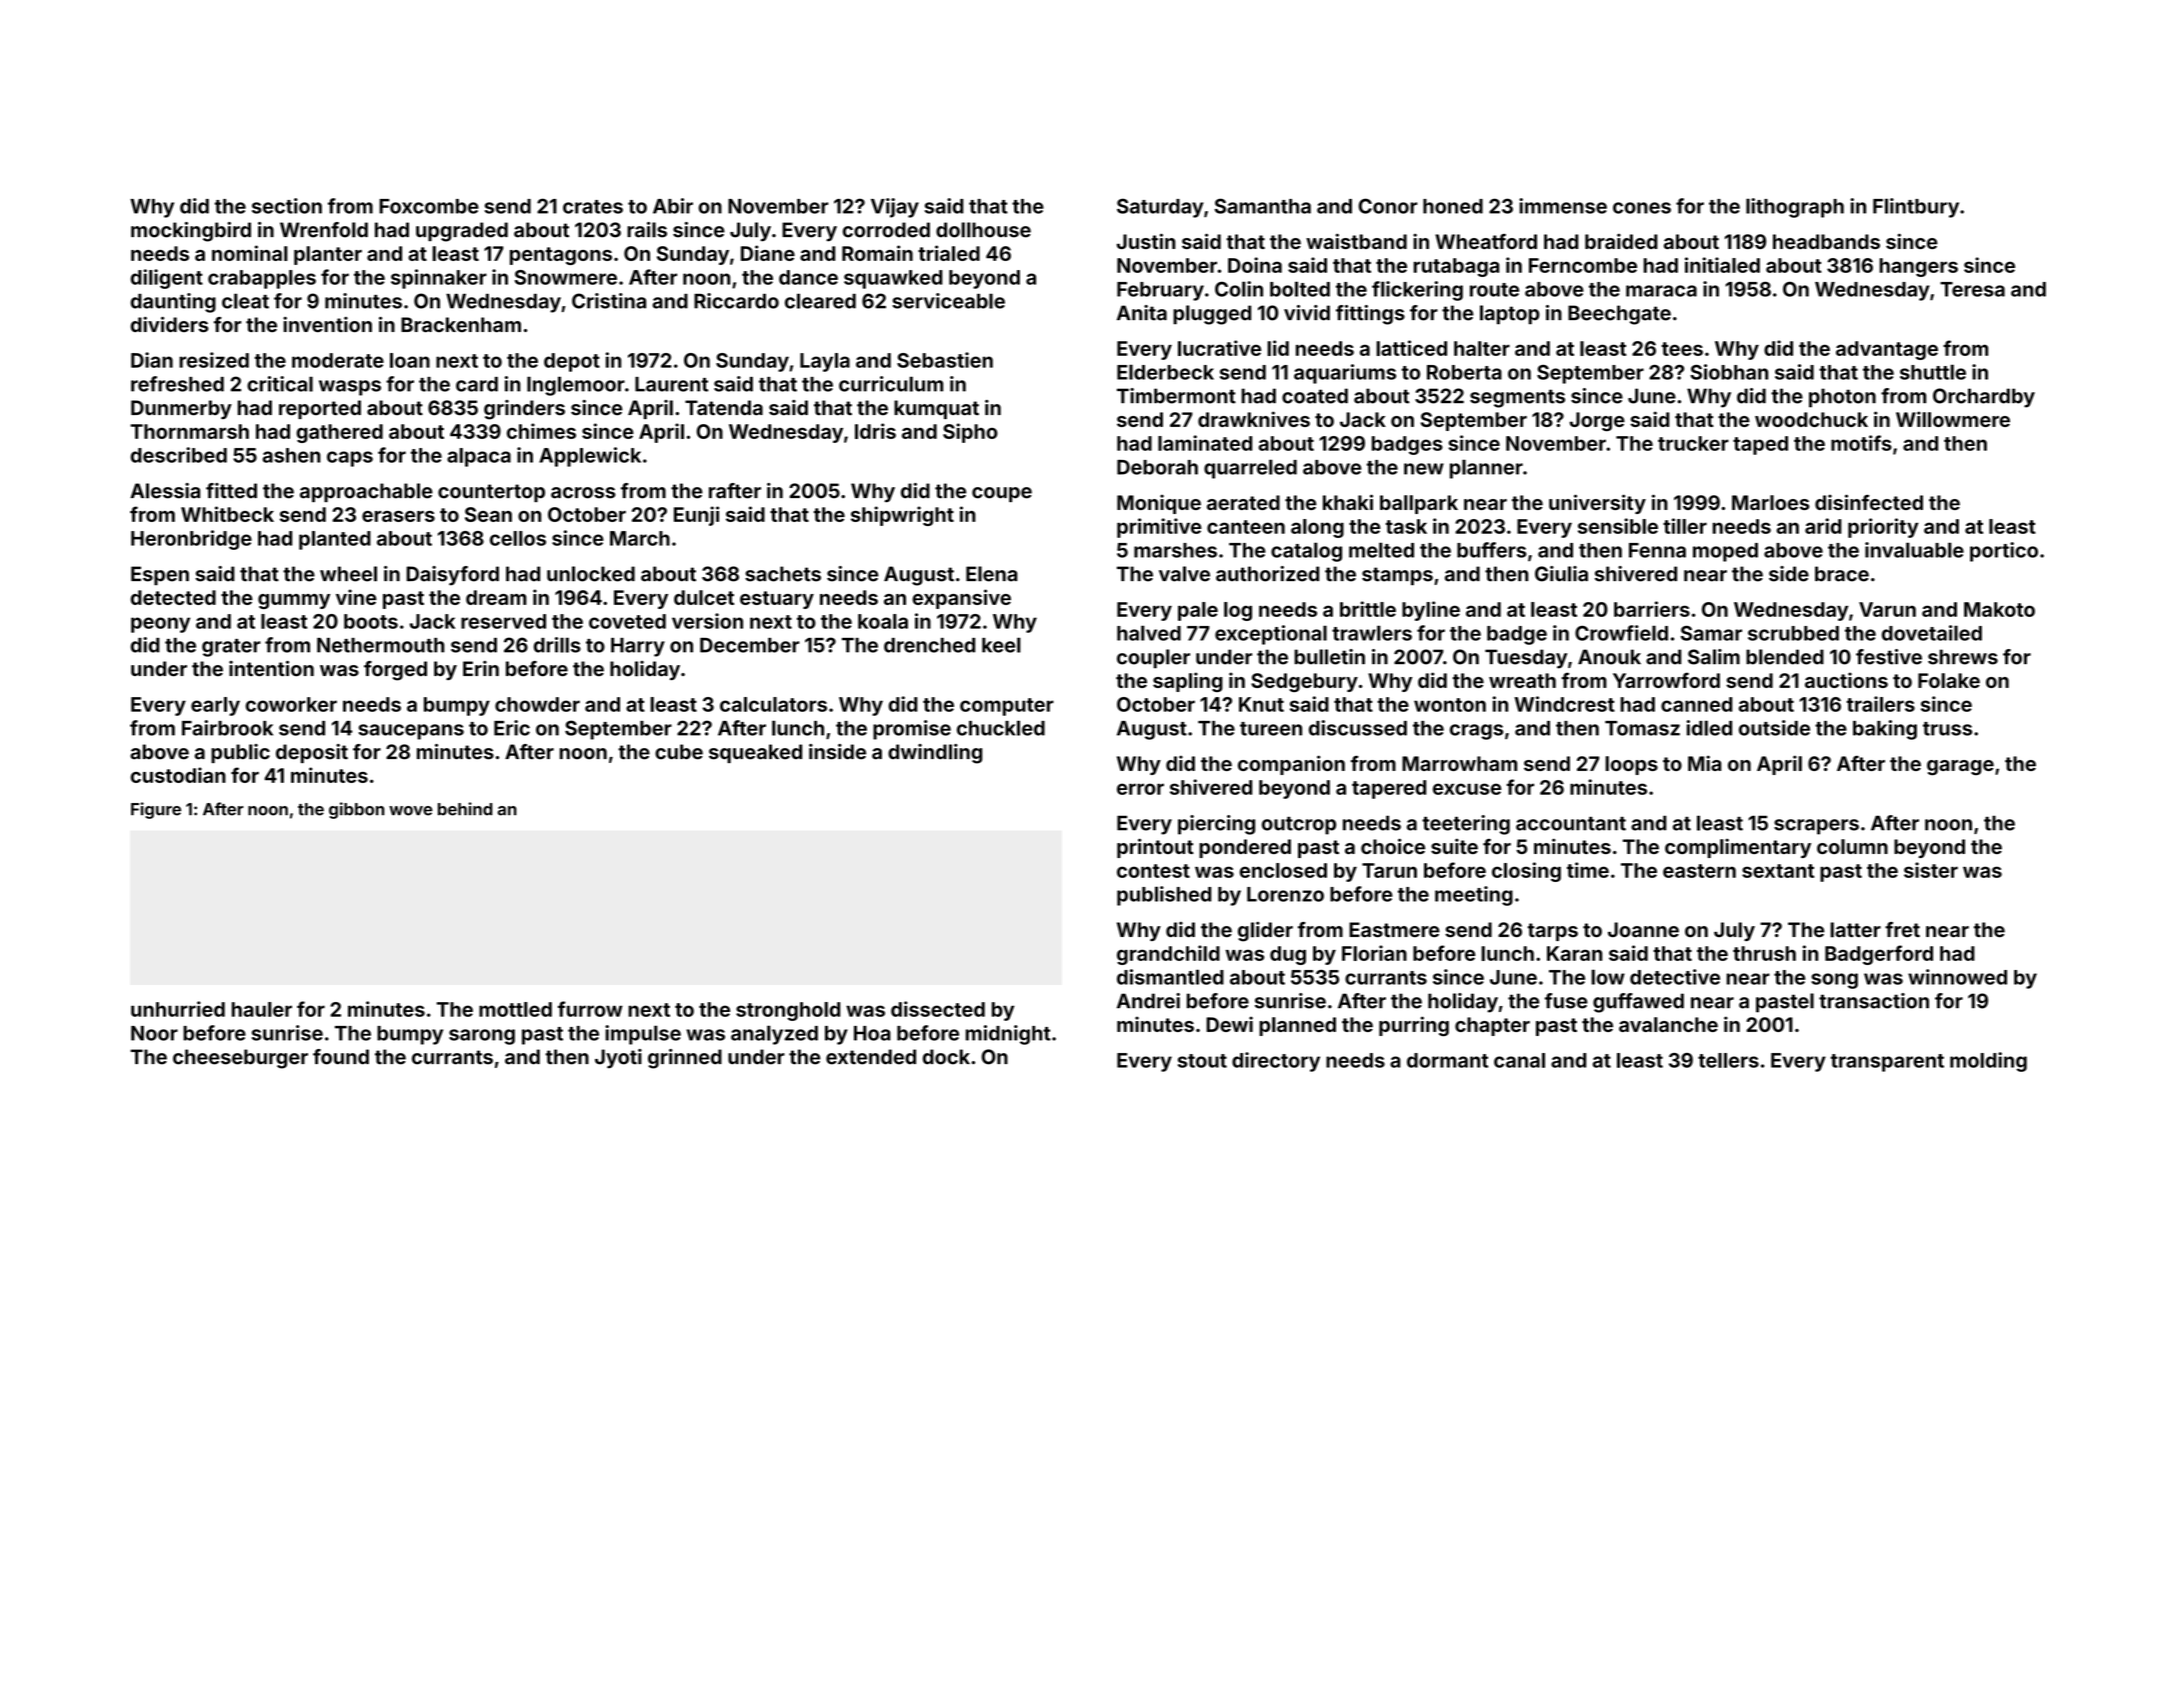  Describe the element at coordinates (875, 431) in the screenshot. I see `Idris` at that location.
